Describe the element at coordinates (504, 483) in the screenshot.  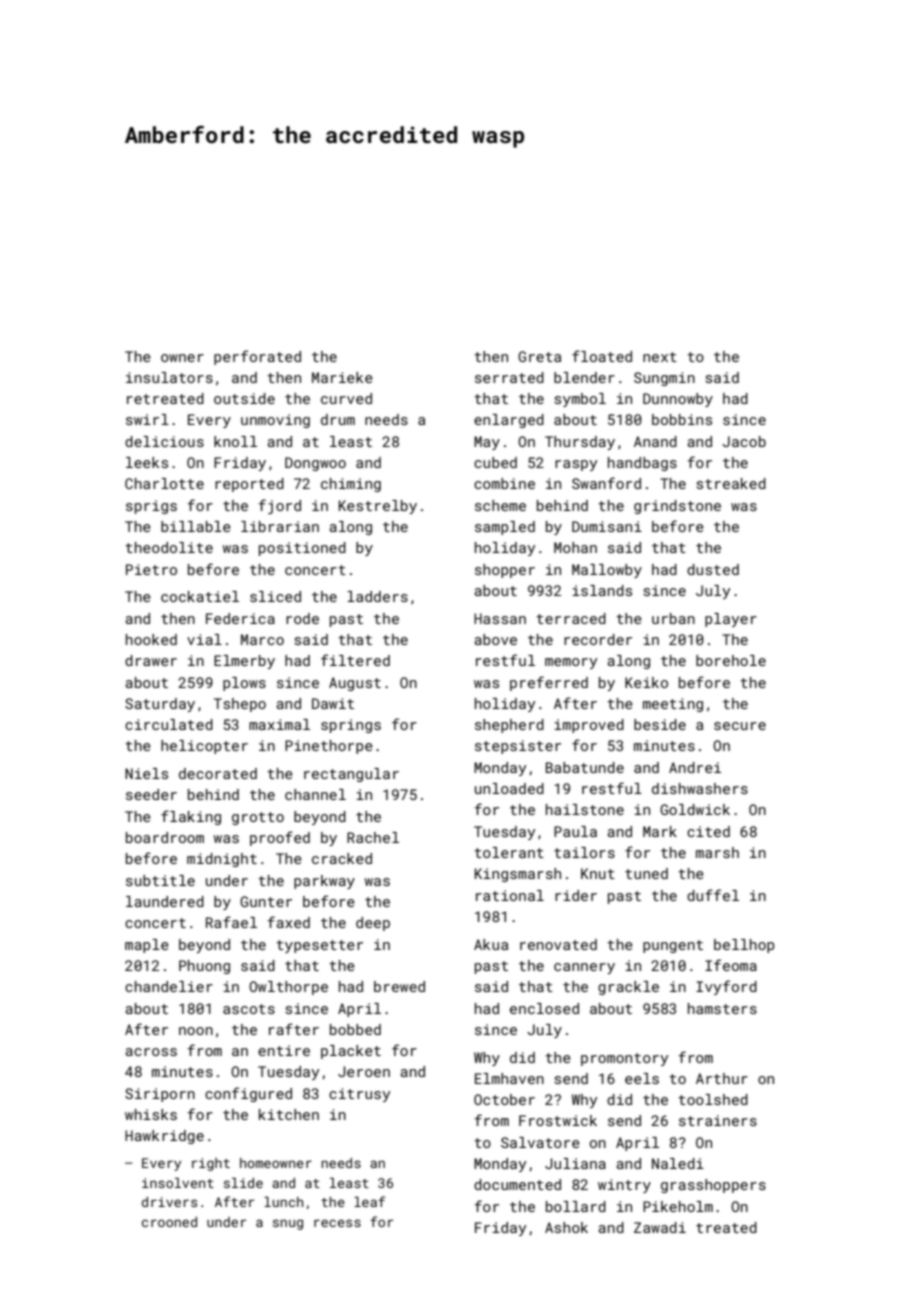
I see `combine` at that location.
